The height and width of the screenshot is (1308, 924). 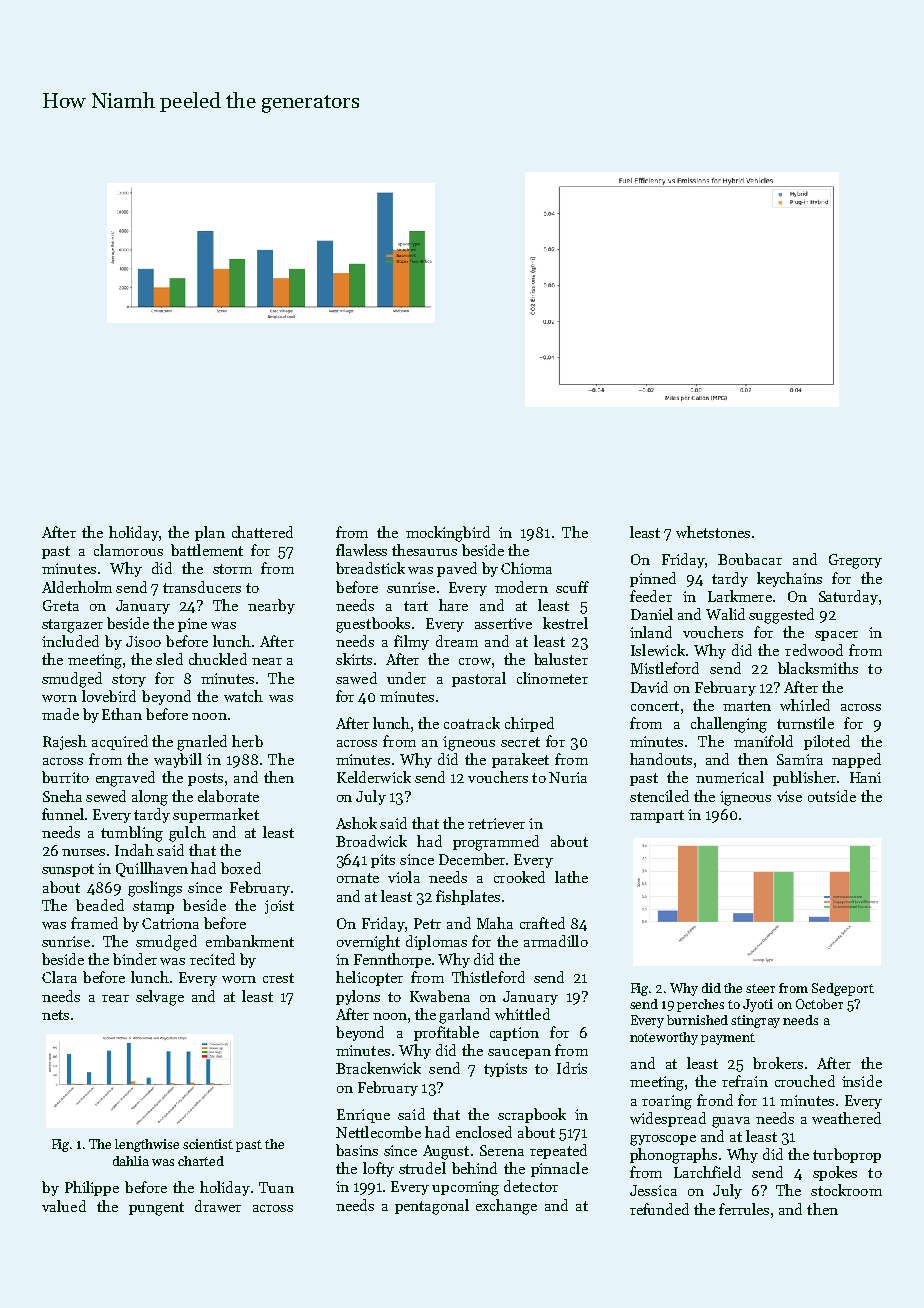 I want to click on spokes, so click(x=835, y=1173).
